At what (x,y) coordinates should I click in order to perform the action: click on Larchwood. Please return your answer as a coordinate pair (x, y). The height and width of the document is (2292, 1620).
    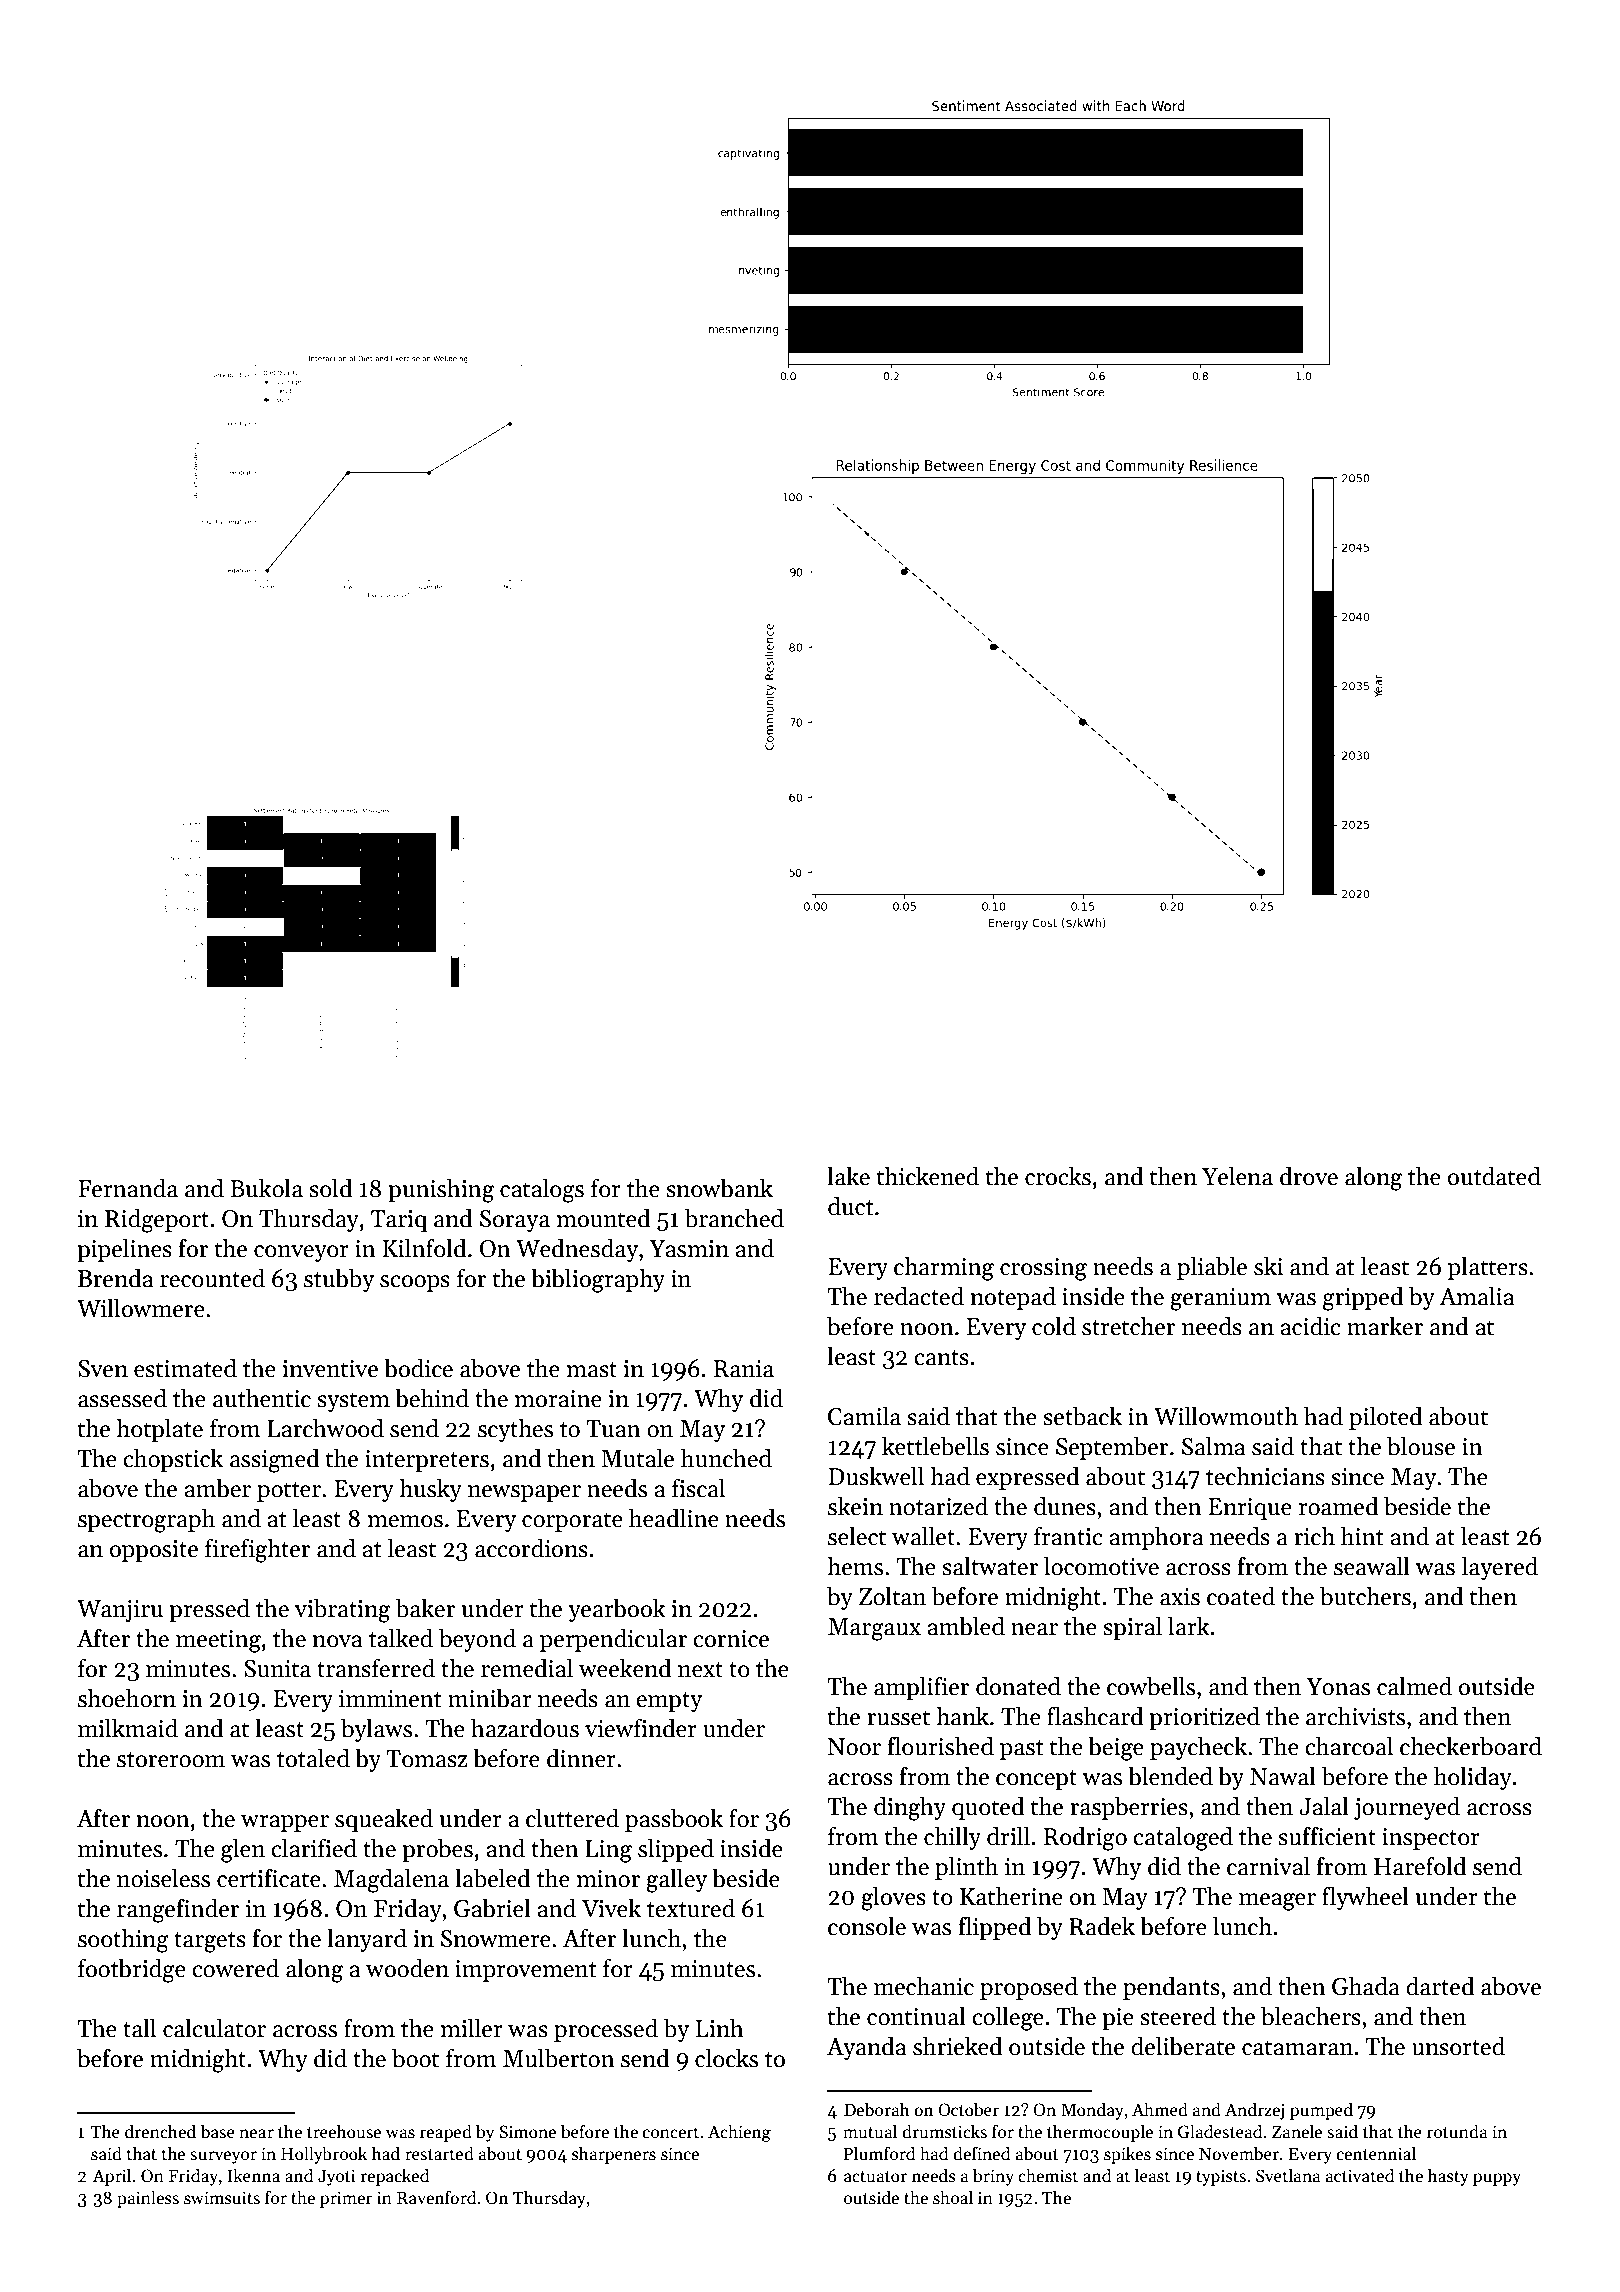
    Looking at the image, I should click on (325, 1428).
